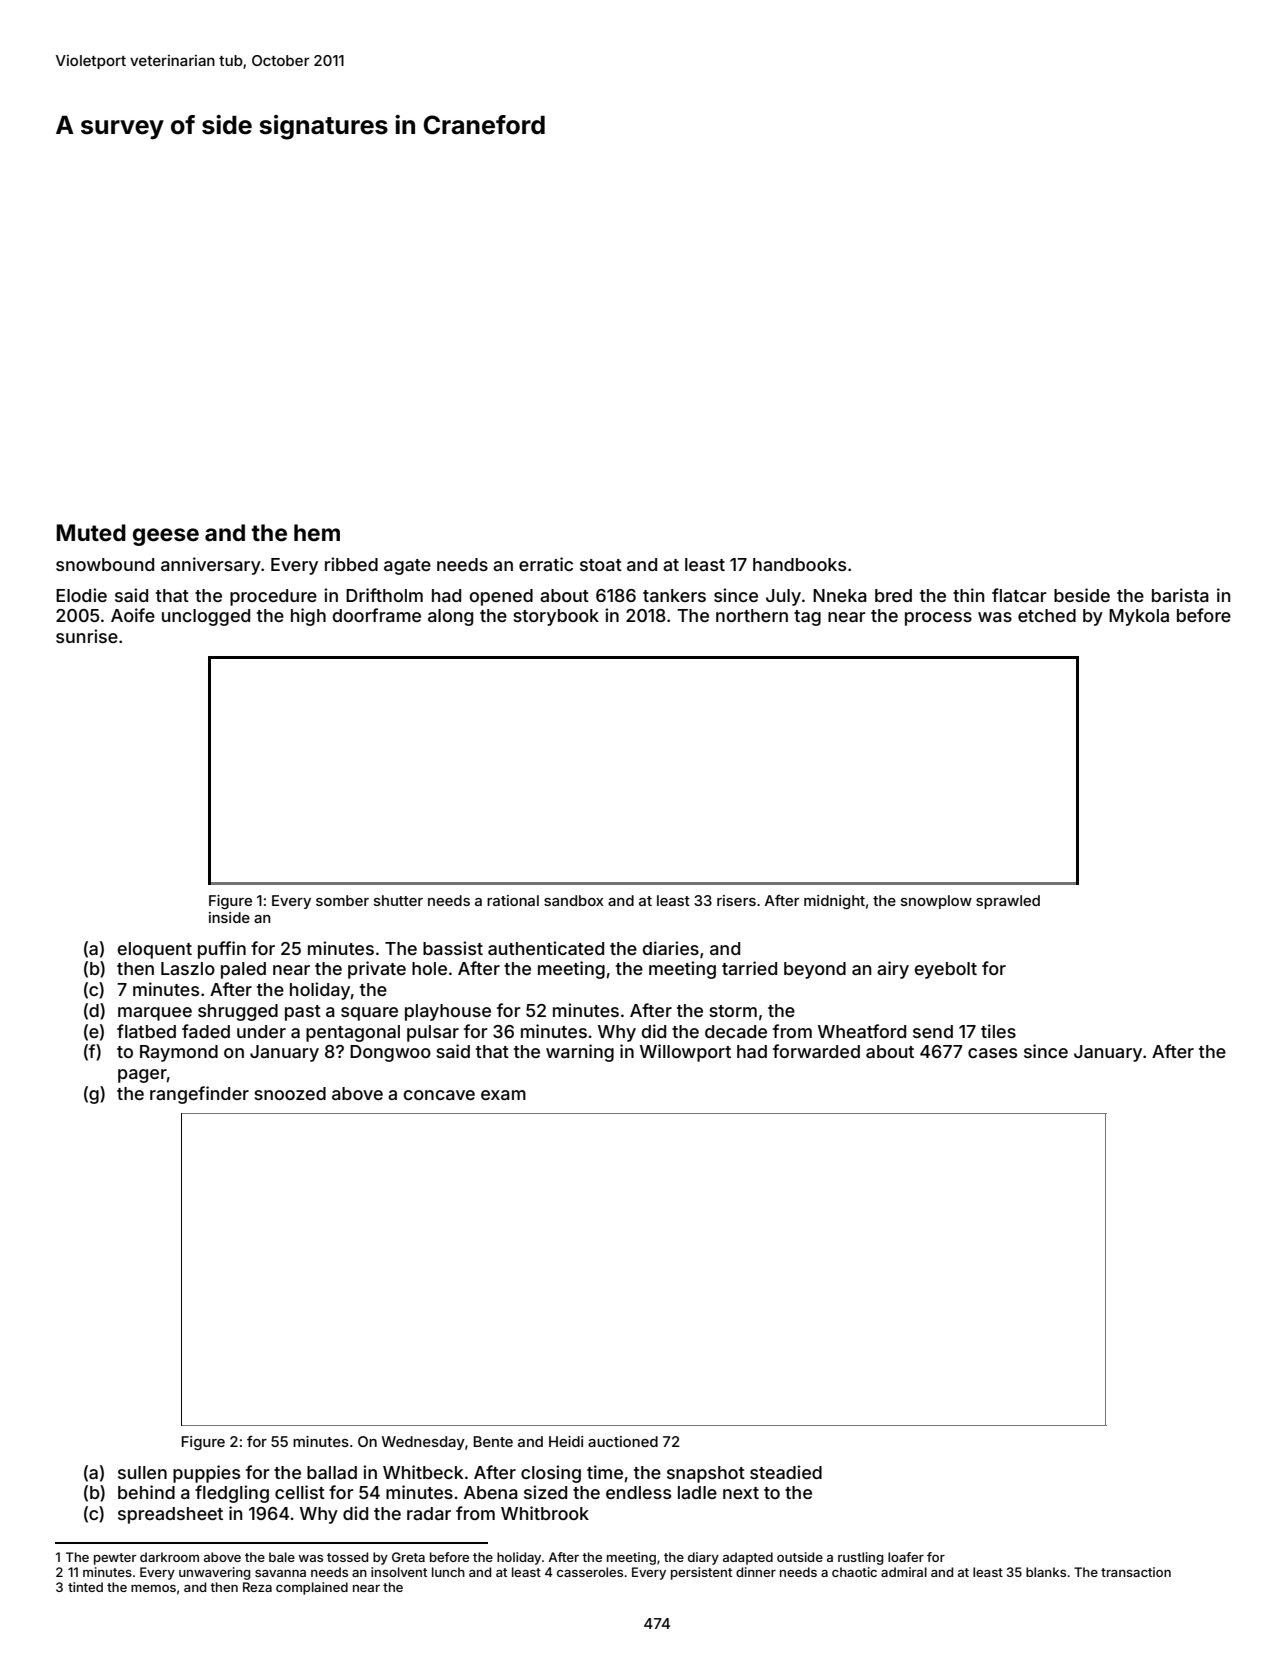 Image resolution: width=1287 pixels, height=1666 pixels. I want to click on bred, so click(893, 595).
